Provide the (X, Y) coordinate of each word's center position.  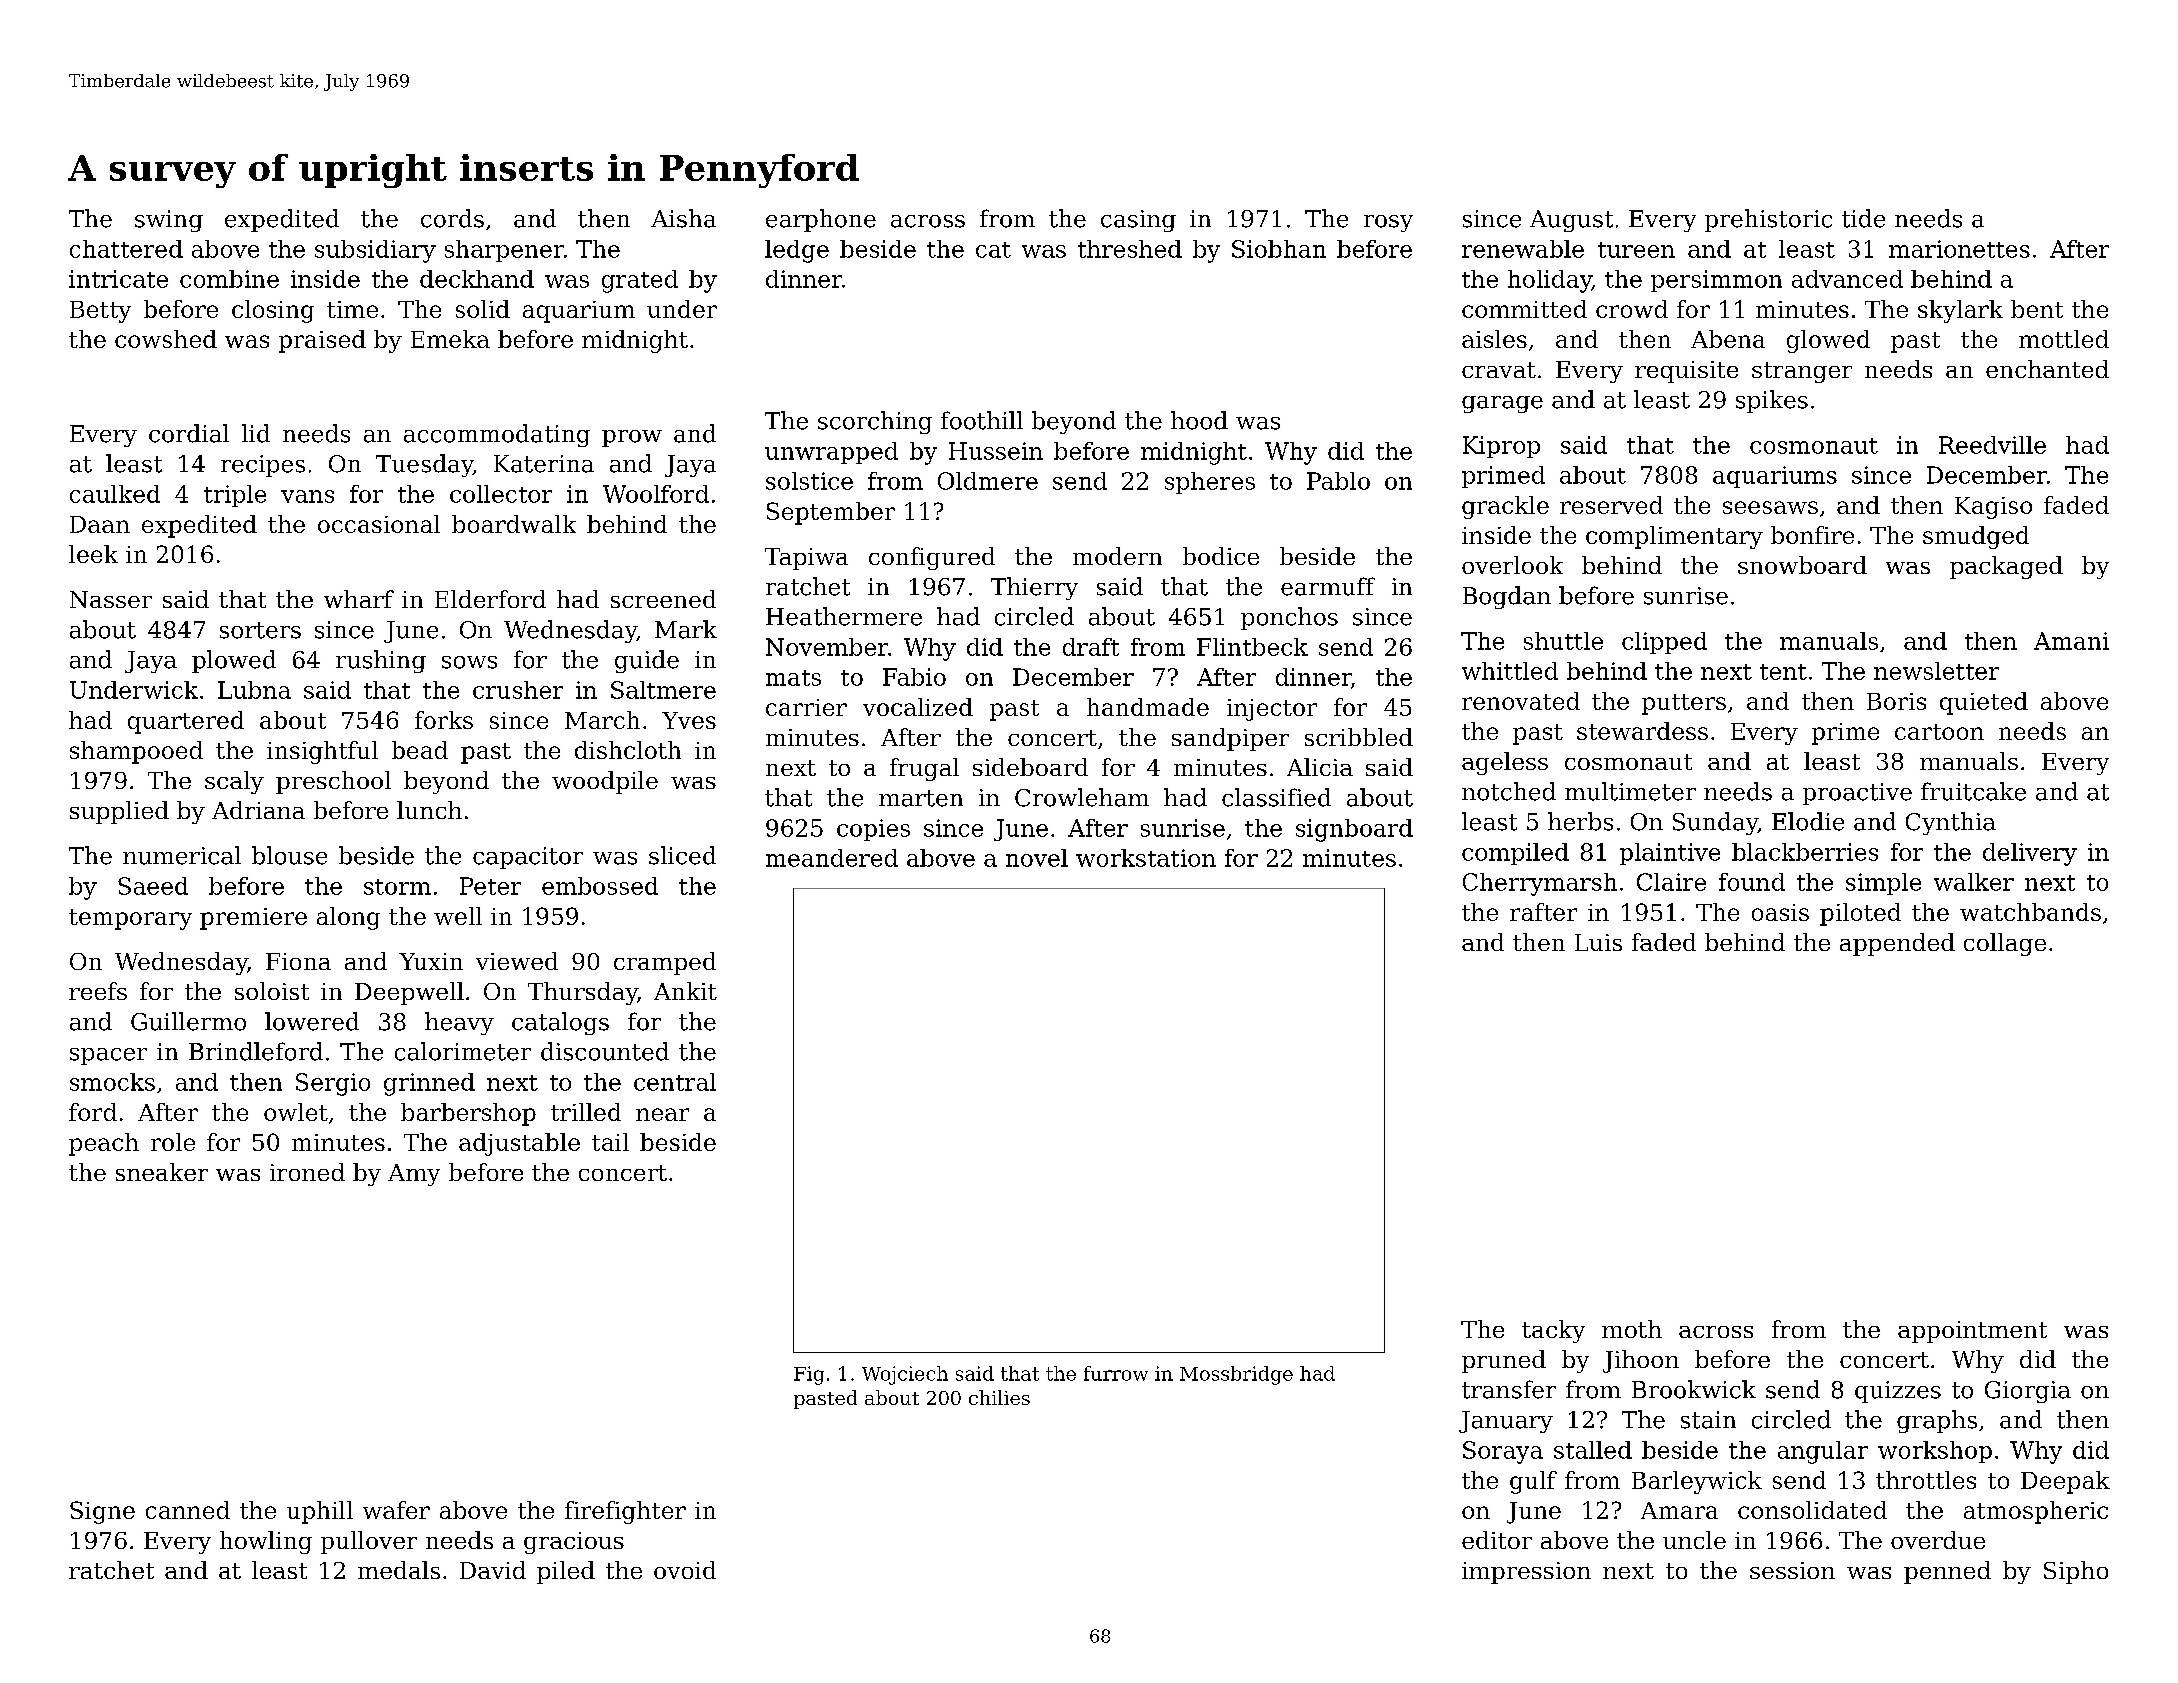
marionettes (1959, 249)
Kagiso (1993, 508)
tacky (1553, 1331)
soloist (272, 991)
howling (266, 1542)
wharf (359, 599)
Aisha (683, 218)
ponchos (1289, 618)
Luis (1598, 942)
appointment (1972, 1332)
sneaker (162, 1172)
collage (2005, 944)
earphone (821, 220)
